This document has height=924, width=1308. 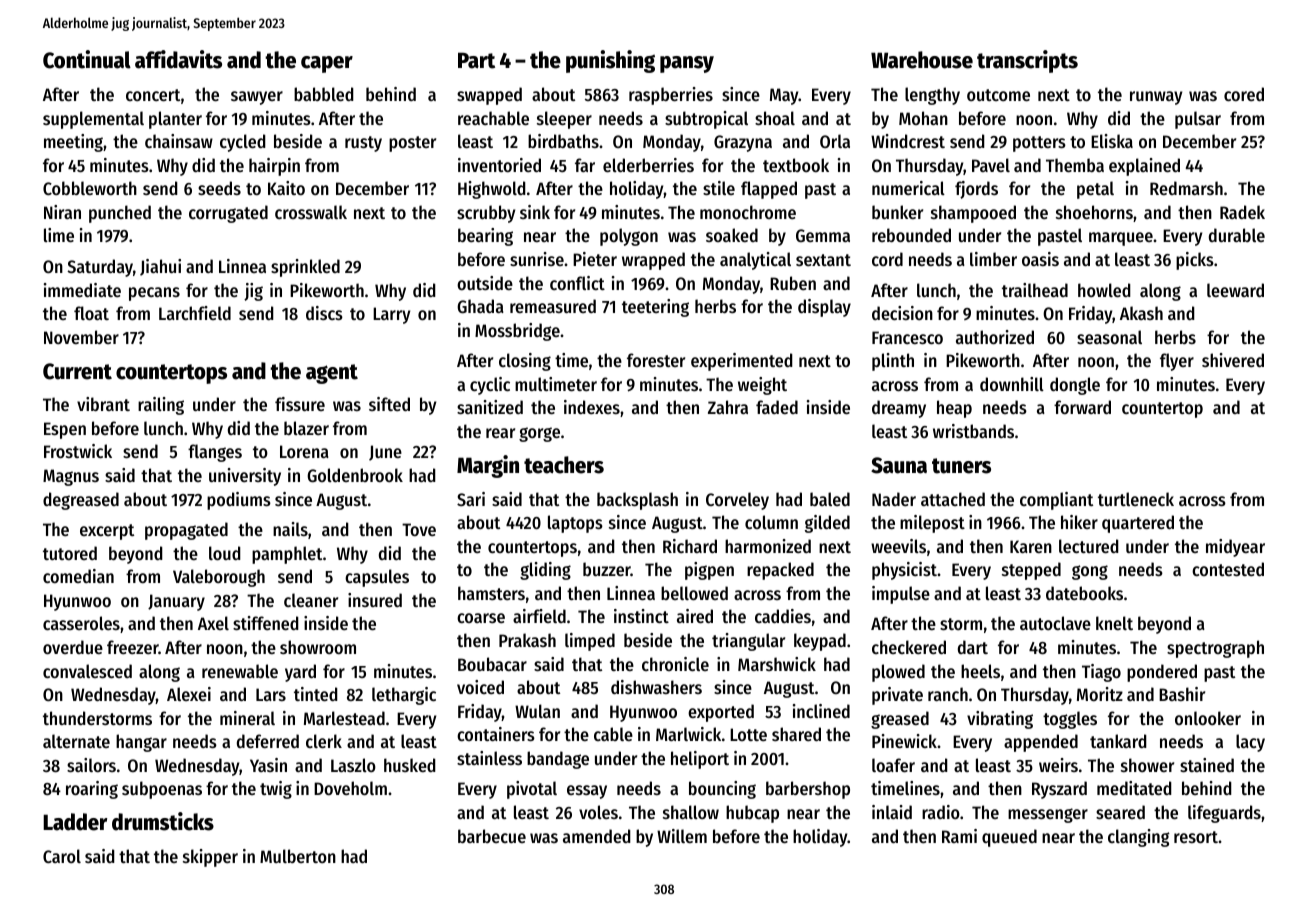 What do you see at coordinates (922, 60) in the document?
I see `Warehouse` at bounding box center [922, 60].
